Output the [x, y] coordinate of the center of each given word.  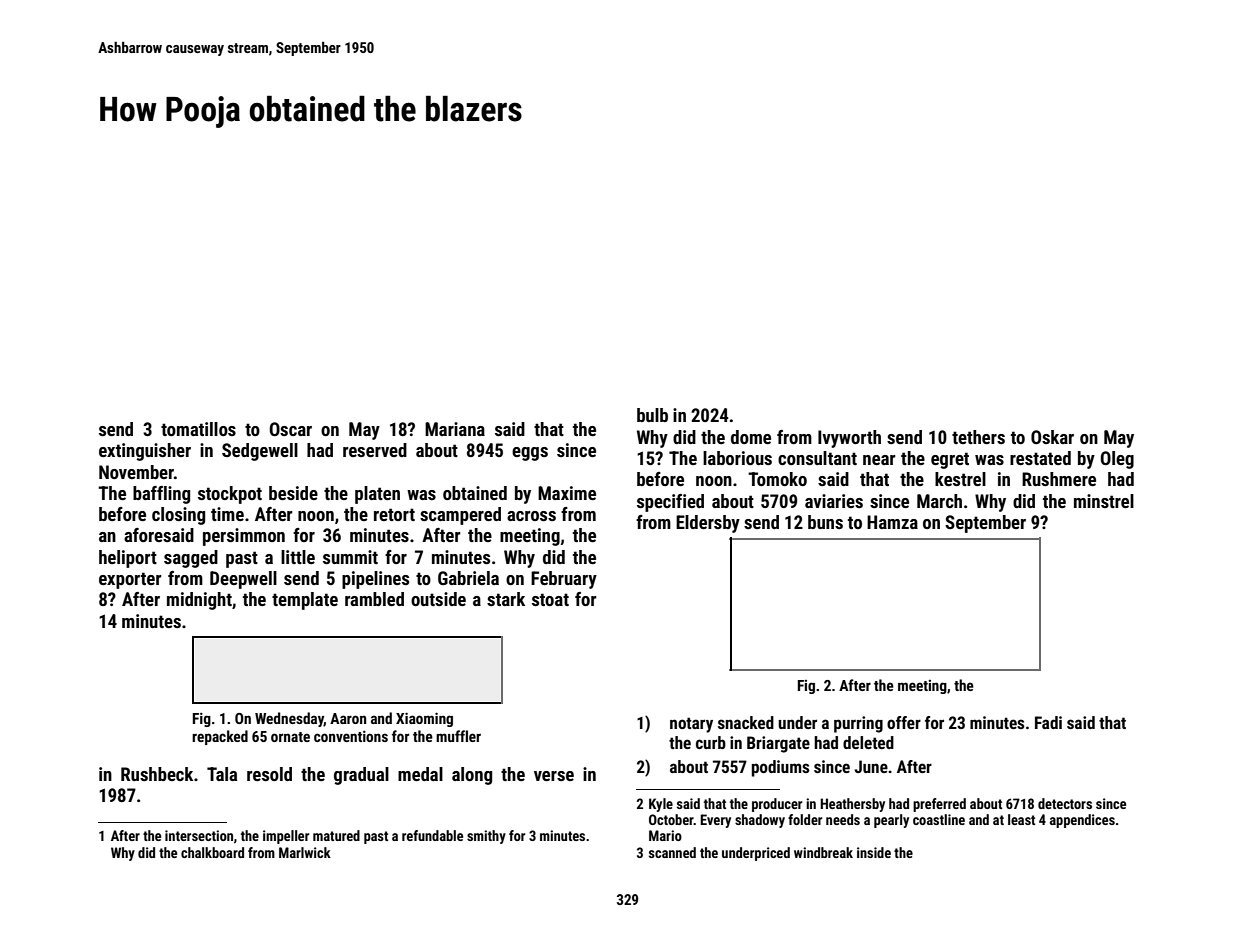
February [564, 580]
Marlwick [305, 852]
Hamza [892, 522]
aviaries [834, 501]
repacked [220, 737]
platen [377, 495]
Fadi [1048, 722]
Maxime [567, 493]
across [531, 516]
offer [904, 722]
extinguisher [145, 452]
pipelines [375, 580]
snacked [746, 722]
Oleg [1117, 460]
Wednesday [289, 719]
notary [691, 725]
